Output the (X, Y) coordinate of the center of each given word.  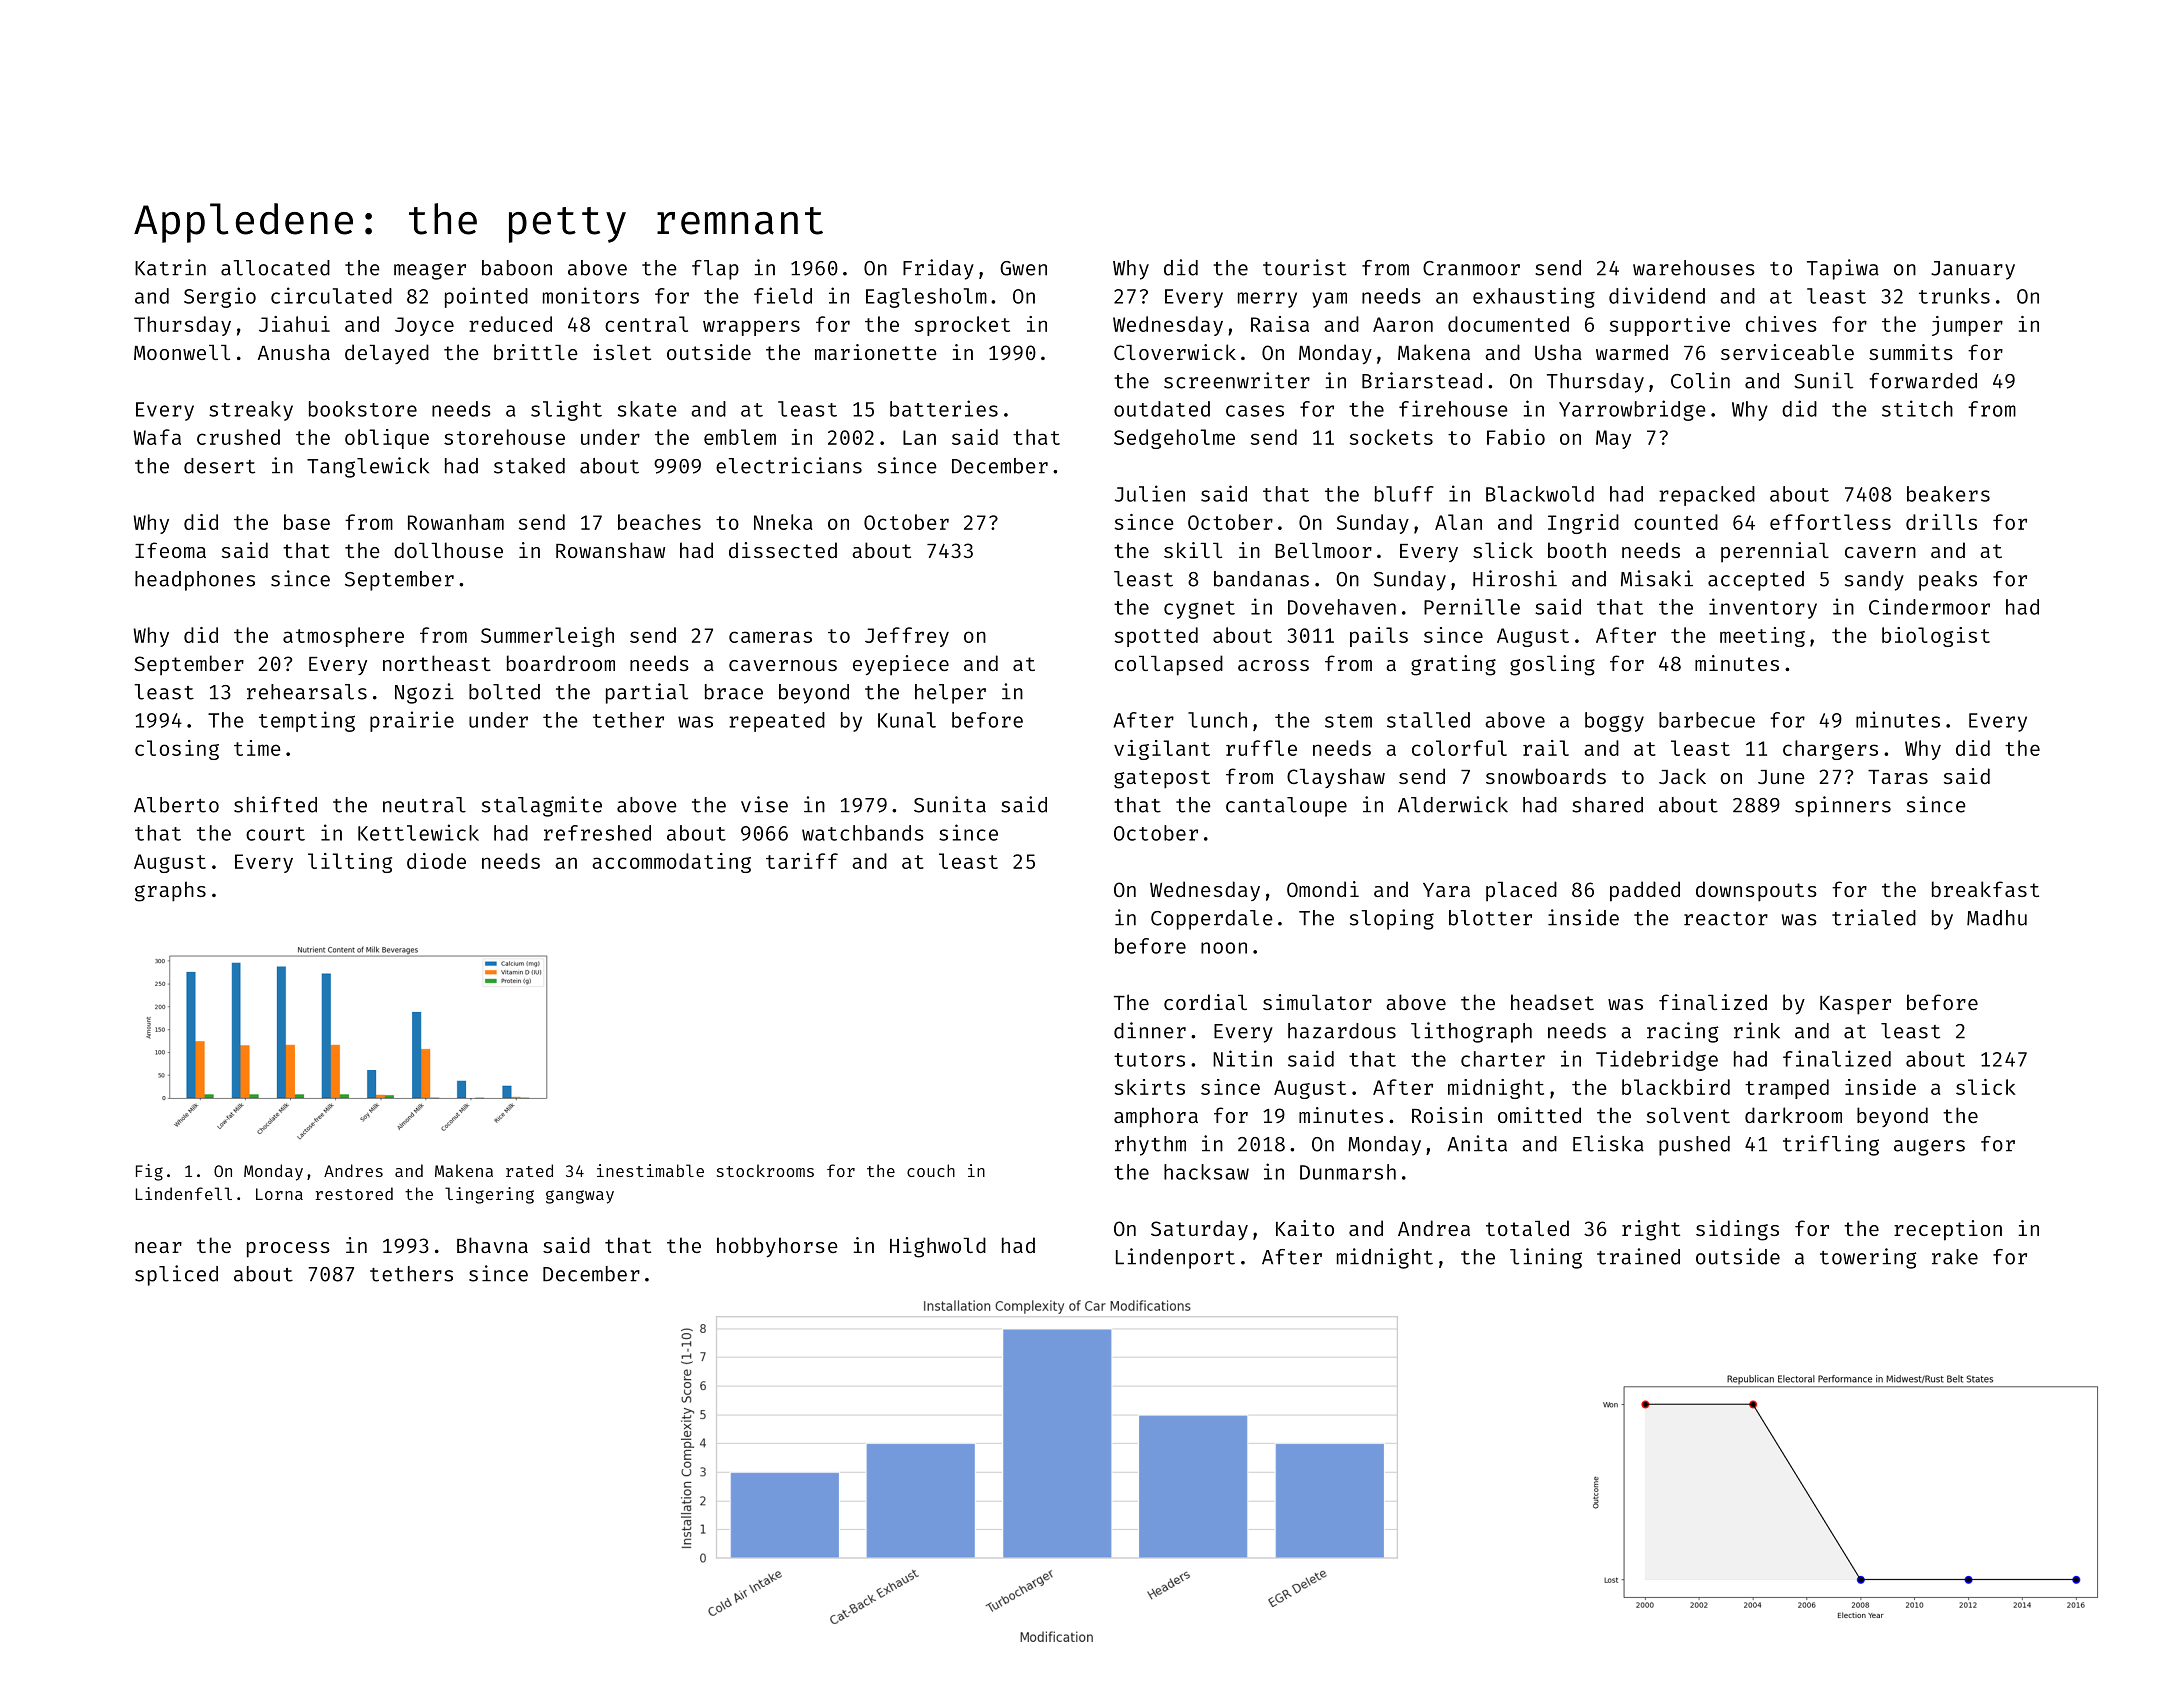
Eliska (1608, 1143)
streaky (251, 411)
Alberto (176, 805)
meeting (1762, 637)
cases (1255, 411)
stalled (1428, 720)
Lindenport (1175, 1258)
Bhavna (492, 1245)
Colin (1700, 380)
